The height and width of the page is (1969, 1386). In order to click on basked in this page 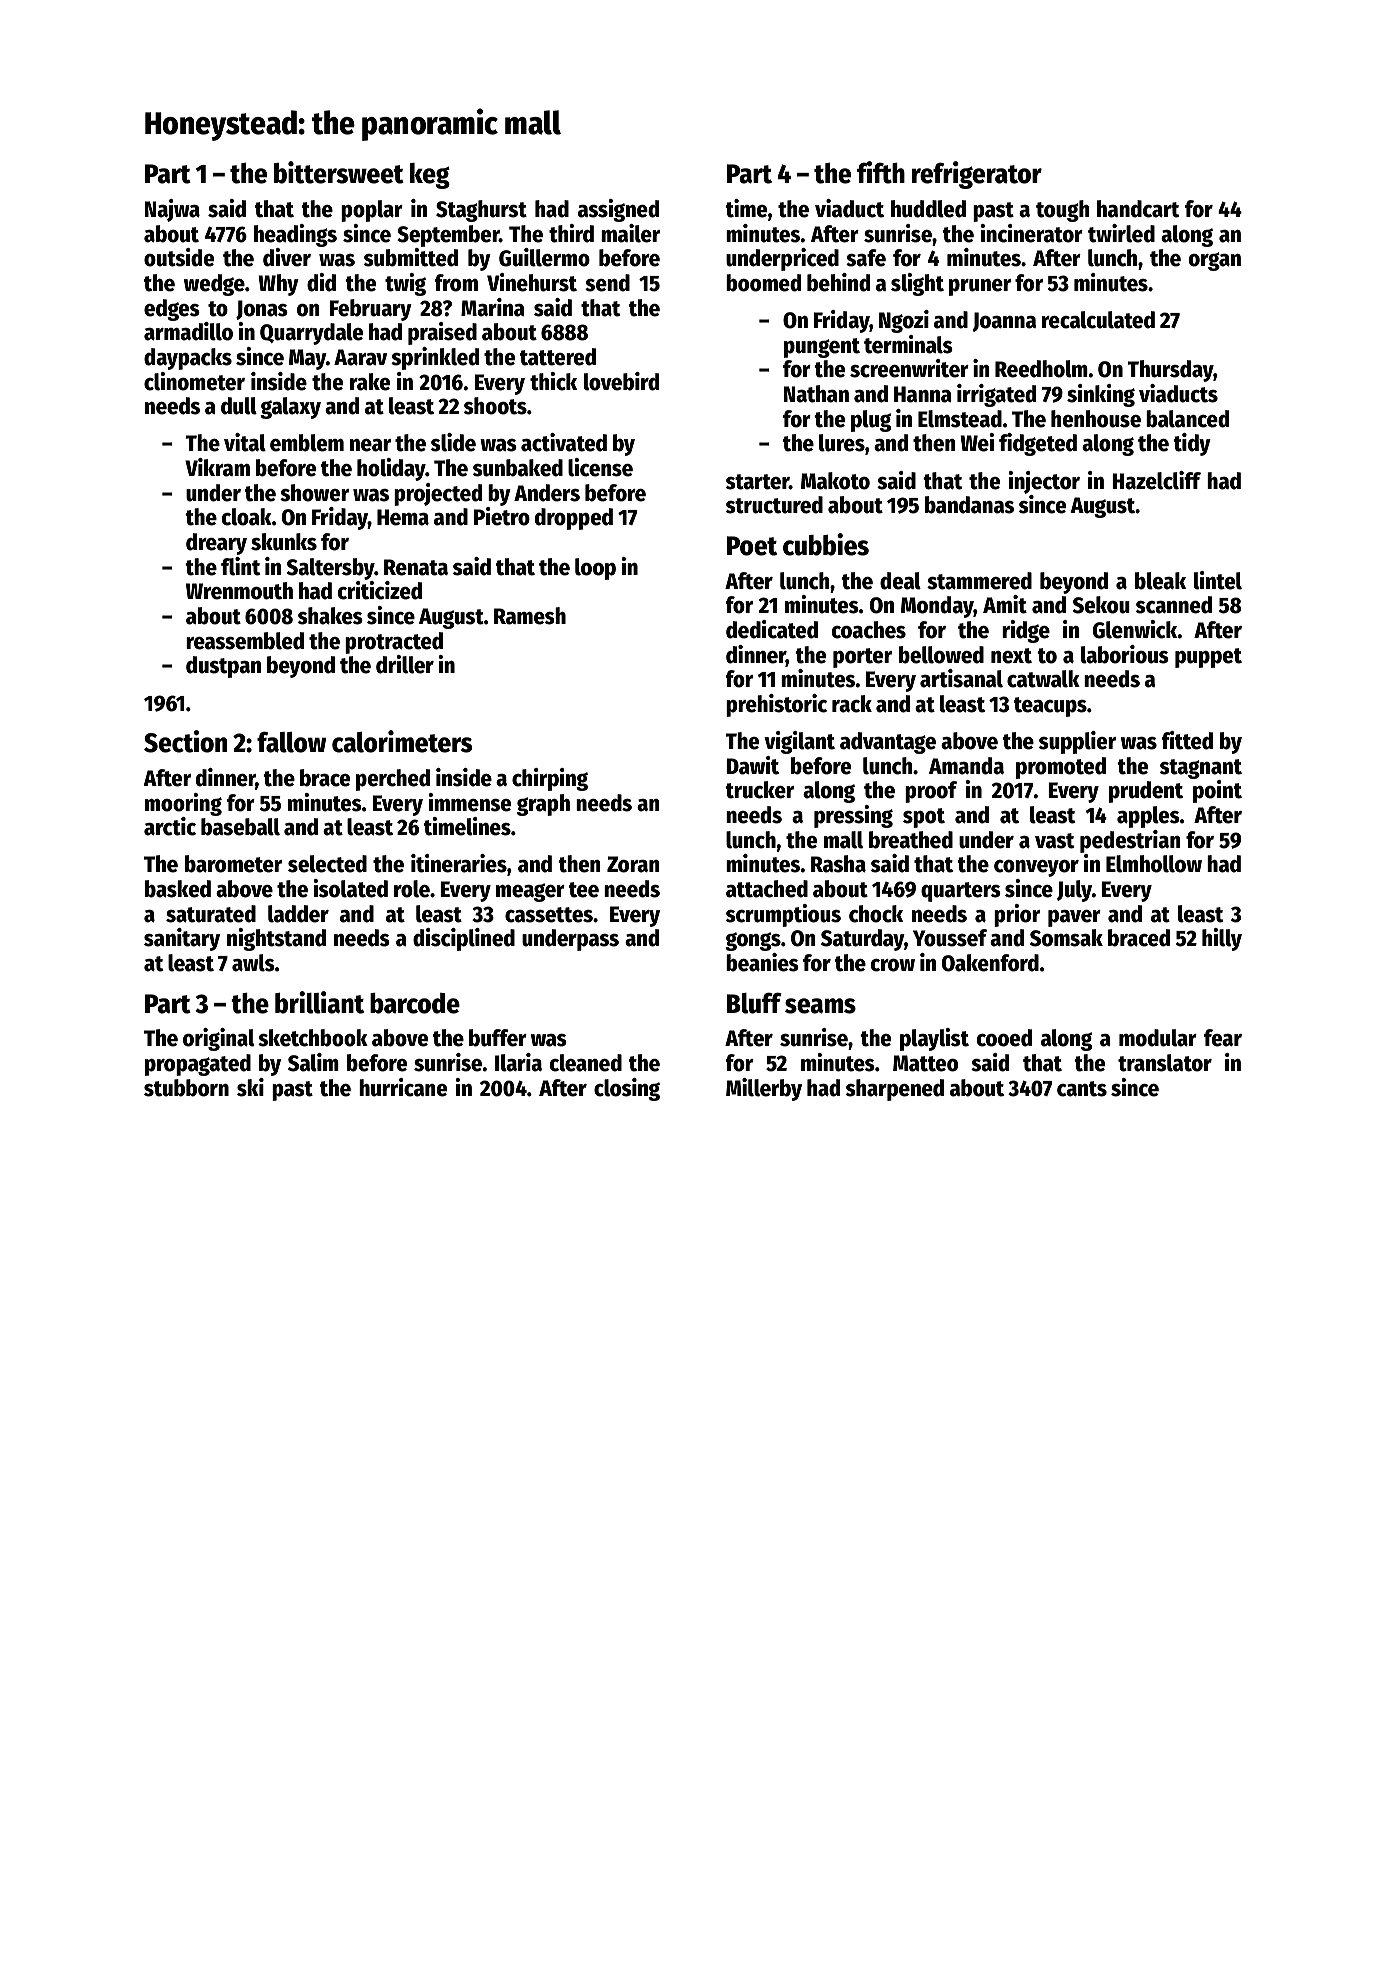, I will do `click(178, 889)`.
